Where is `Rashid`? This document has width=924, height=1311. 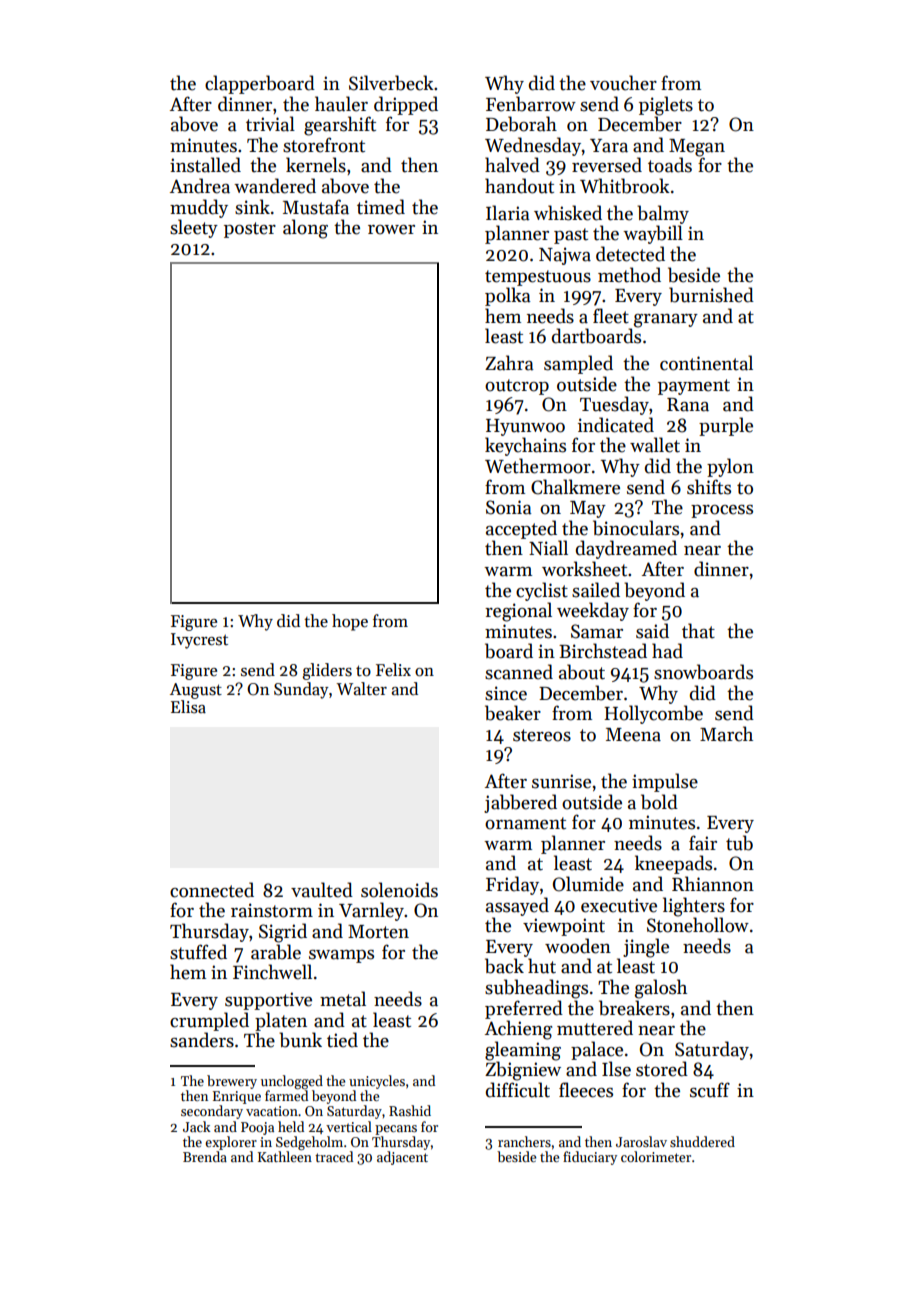 Rashid is located at coordinates (410, 1110).
